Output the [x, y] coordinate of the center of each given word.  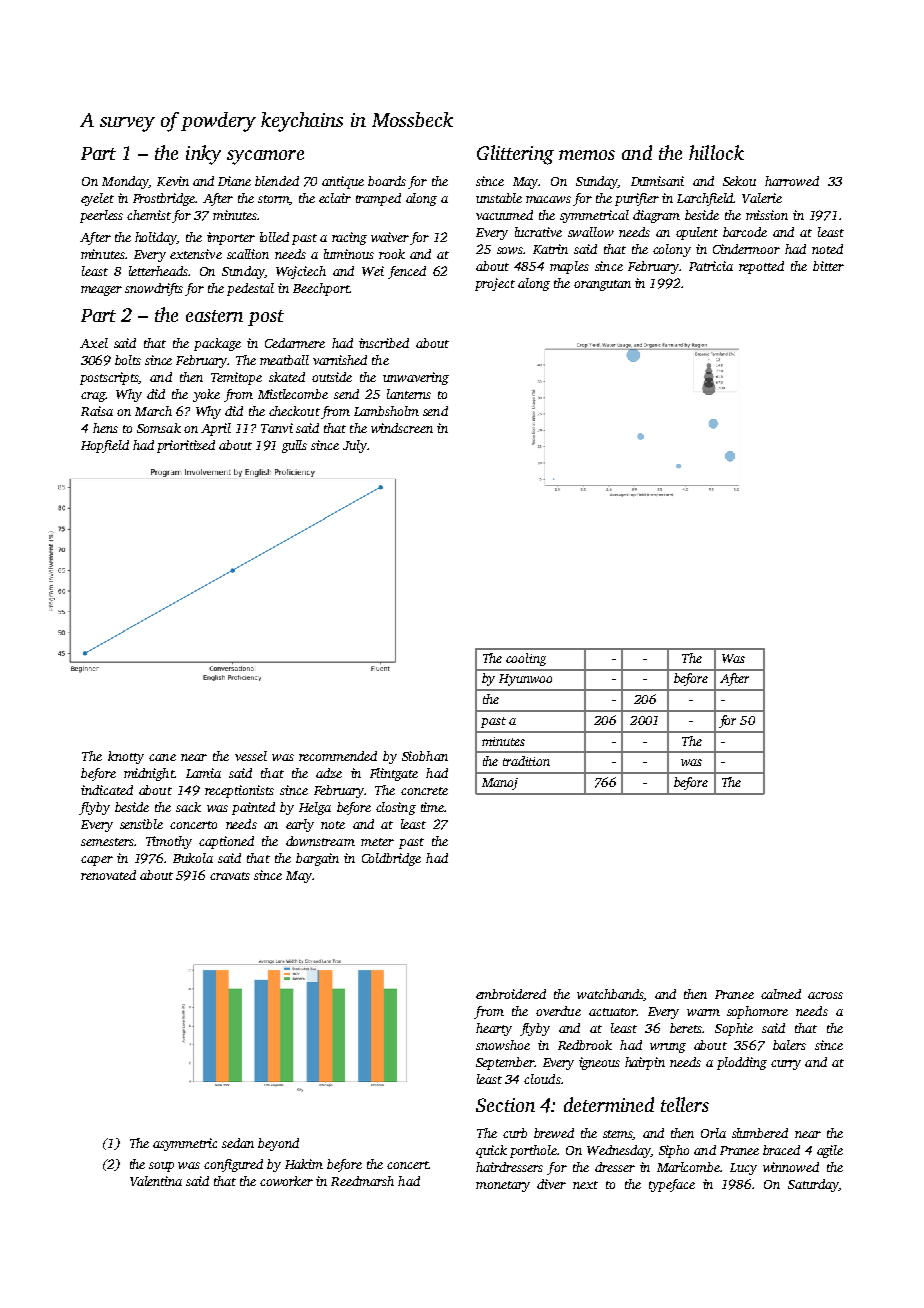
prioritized [186, 446]
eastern [214, 316]
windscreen [402, 428]
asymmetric [185, 1144]
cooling [526, 659]
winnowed [791, 1167]
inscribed [384, 343]
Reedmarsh [362, 1181]
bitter [828, 266]
